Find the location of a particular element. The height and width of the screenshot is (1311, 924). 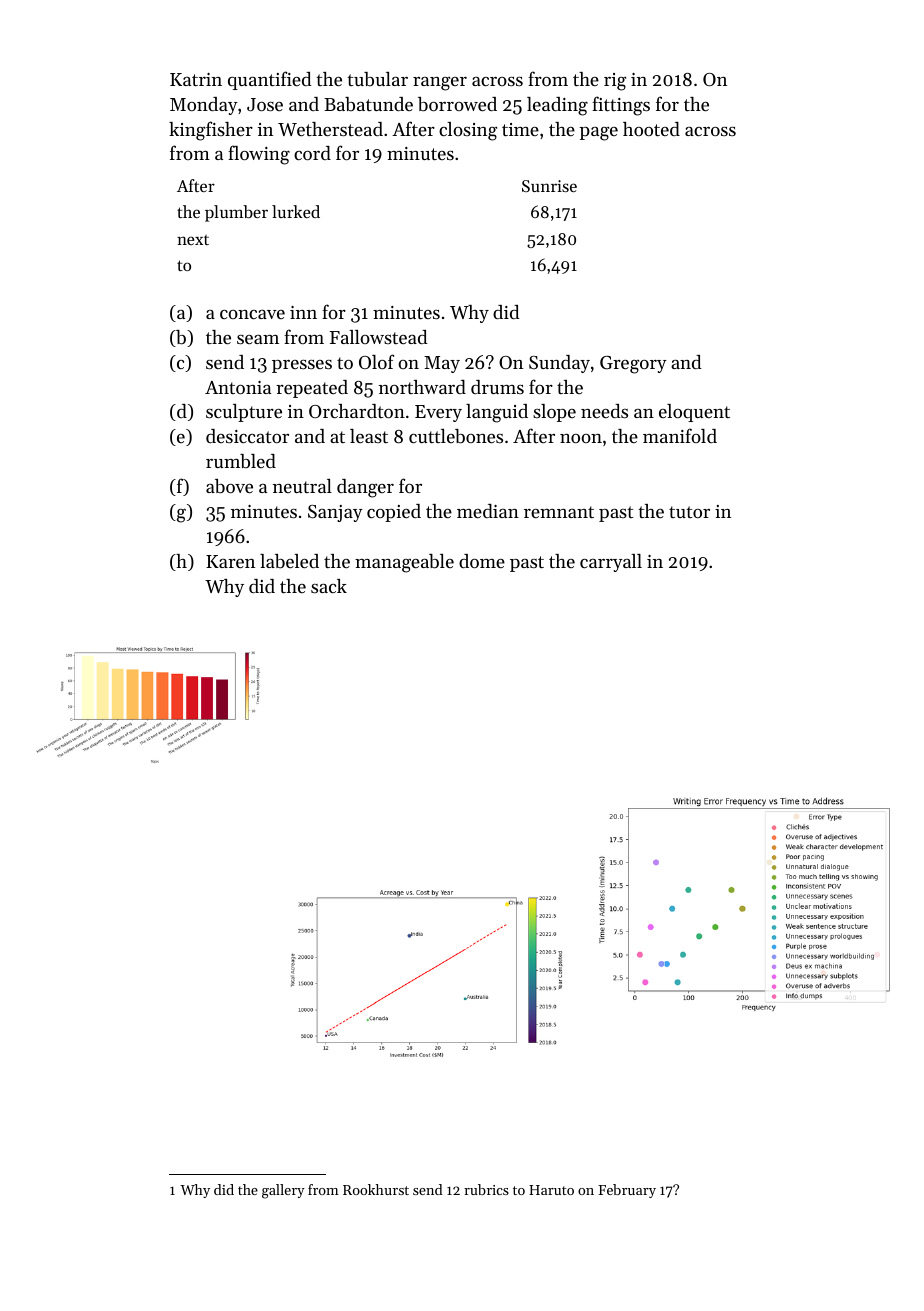

carryall is located at coordinates (611, 563).
